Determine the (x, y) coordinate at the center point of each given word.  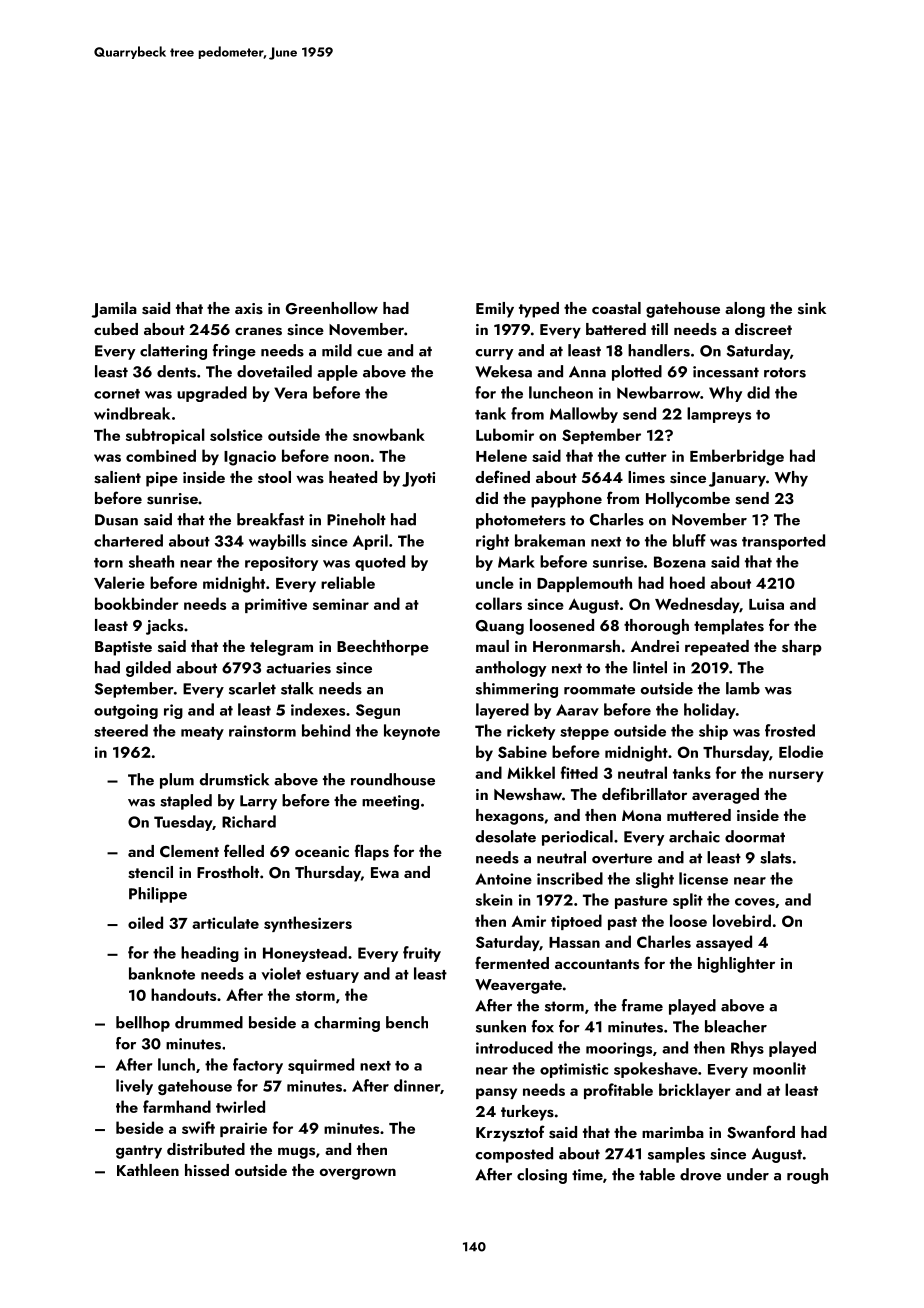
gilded (148, 669)
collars (498, 603)
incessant (726, 372)
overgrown (358, 1174)
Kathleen (148, 1170)
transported (783, 542)
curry (494, 354)
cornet (117, 394)
